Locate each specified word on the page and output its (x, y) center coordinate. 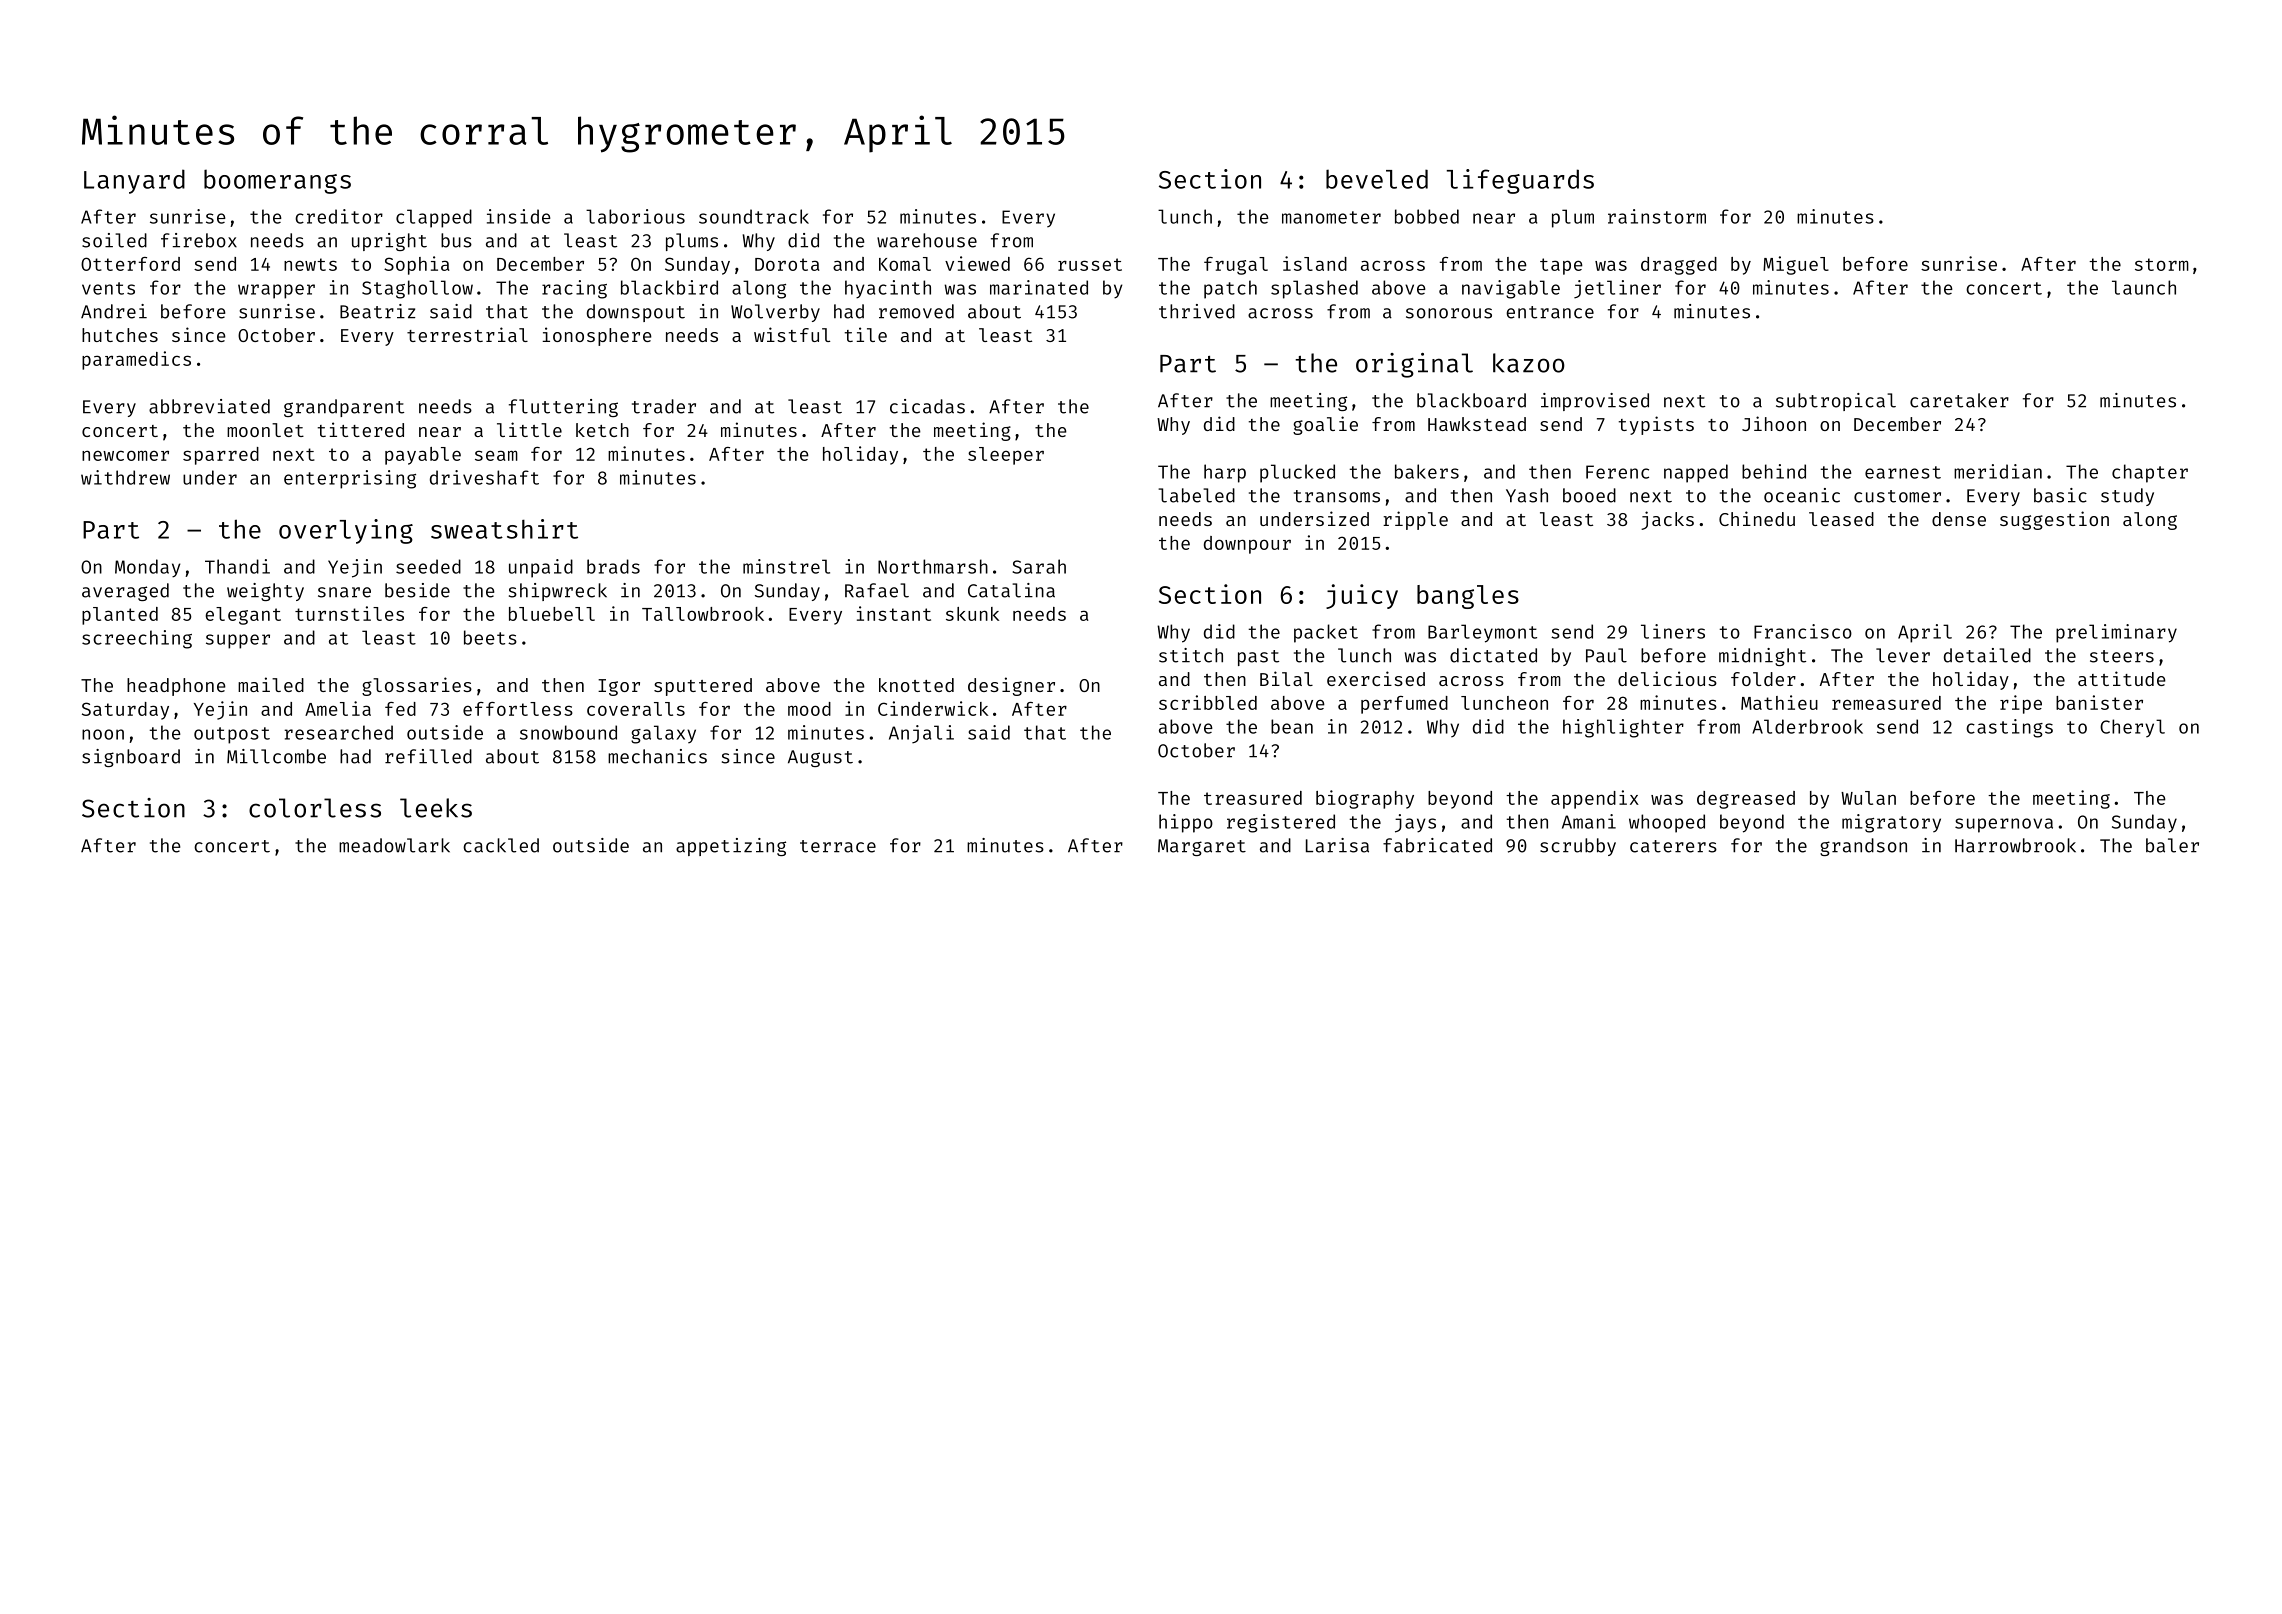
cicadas (927, 406)
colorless (315, 808)
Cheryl (2132, 728)
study (2127, 497)
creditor (339, 216)
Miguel (1796, 265)
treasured (1253, 798)
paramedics (136, 360)
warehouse (927, 240)
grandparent (344, 408)
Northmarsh (933, 566)
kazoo (1529, 363)
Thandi (237, 566)
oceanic (1802, 495)
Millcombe (276, 756)
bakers (1427, 471)
